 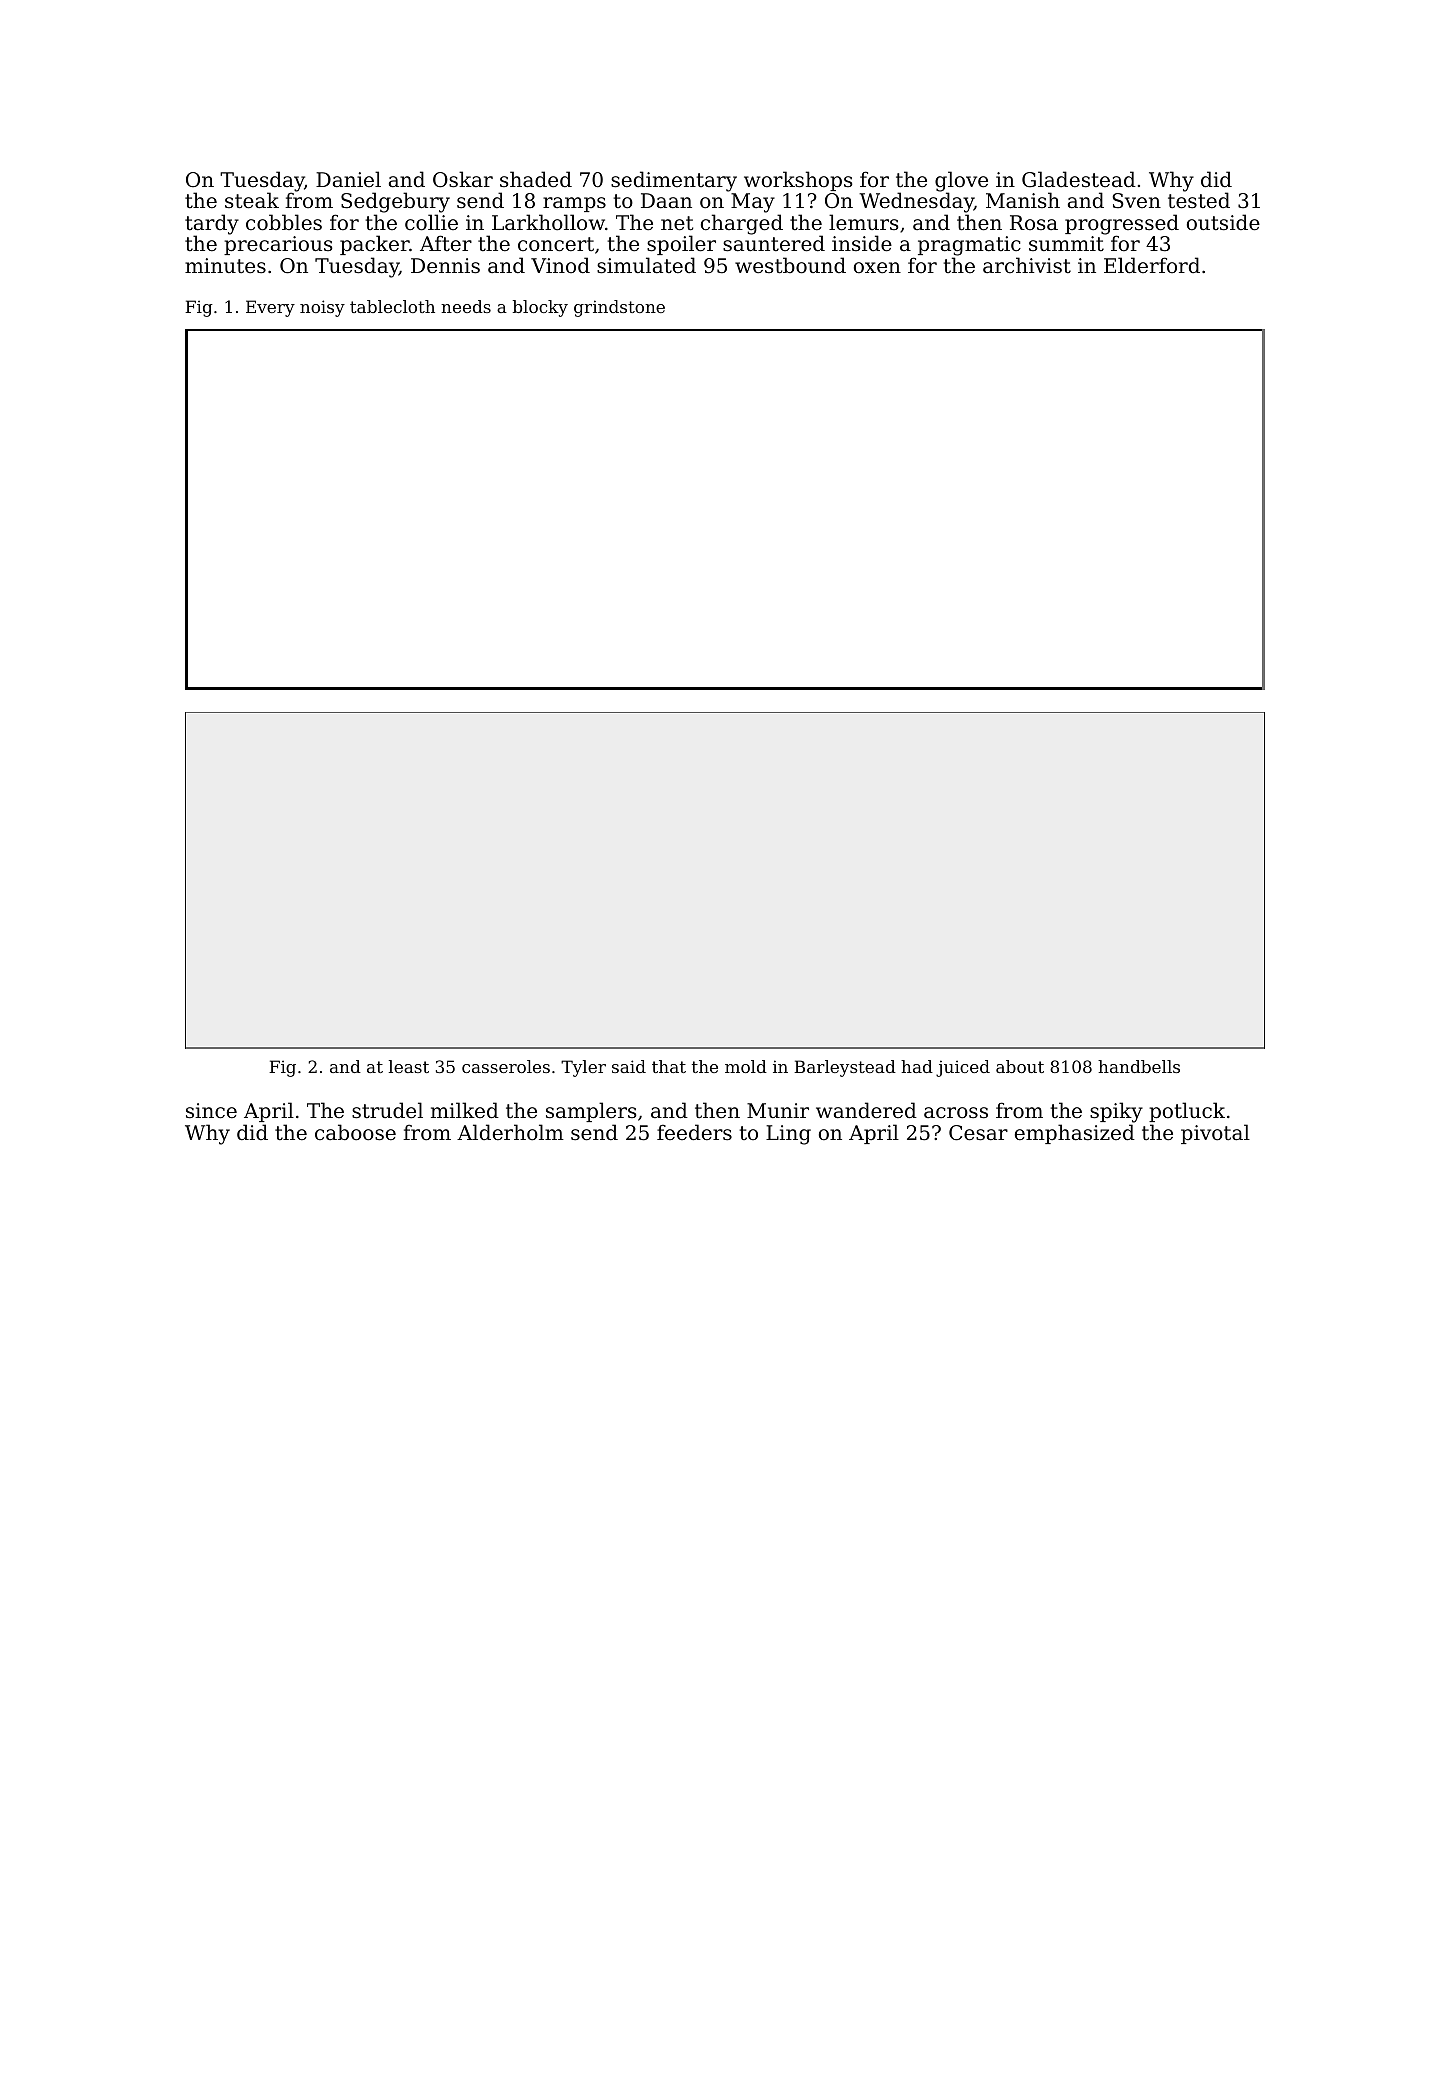 What do you see at coordinates (322, 308) in the screenshot?
I see `noisy` at bounding box center [322, 308].
